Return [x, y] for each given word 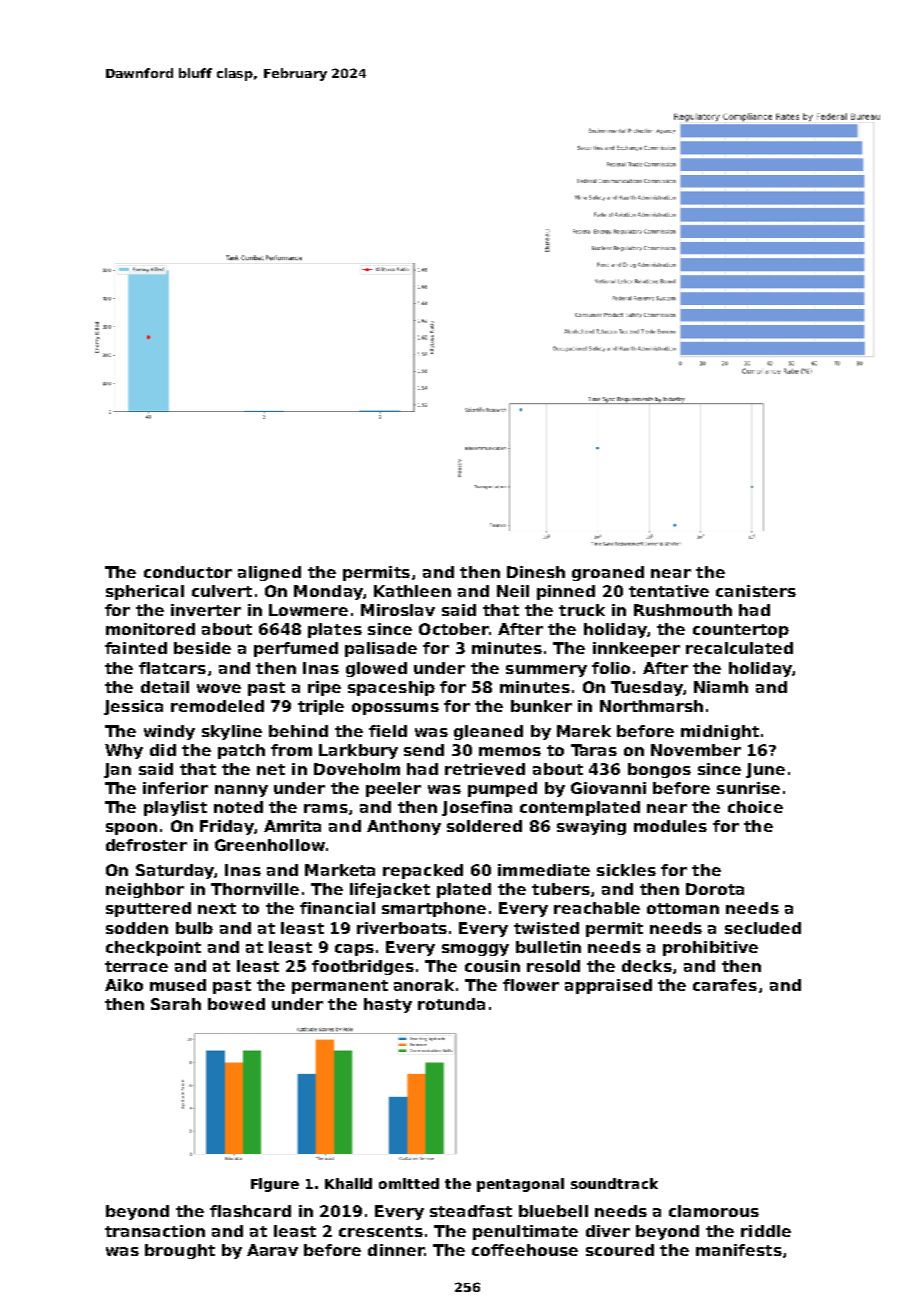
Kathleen [412, 591]
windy [169, 732]
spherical [145, 592]
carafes [725, 985]
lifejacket [390, 890]
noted [238, 807]
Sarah [176, 1004]
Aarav [272, 1250]
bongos [659, 770]
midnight [720, 732]
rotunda [451, 1004]
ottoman [683, 908]
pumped [502, 789]
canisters [756, 591]
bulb [194, 928]
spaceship [391, 688]
